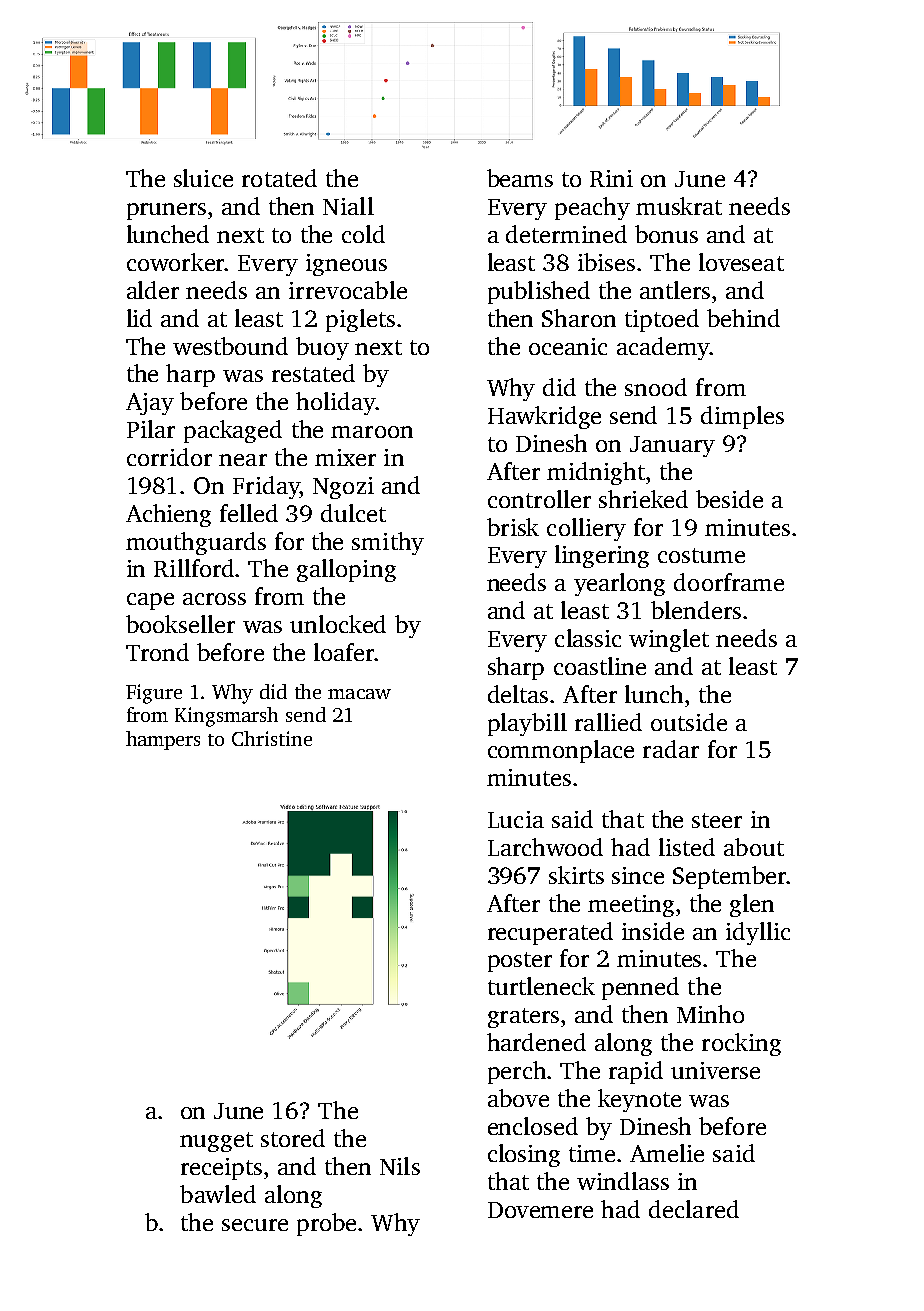  What do you see at coordinates (689, 722) in the image?
I see `outside` at bounding box center [689, 722].
